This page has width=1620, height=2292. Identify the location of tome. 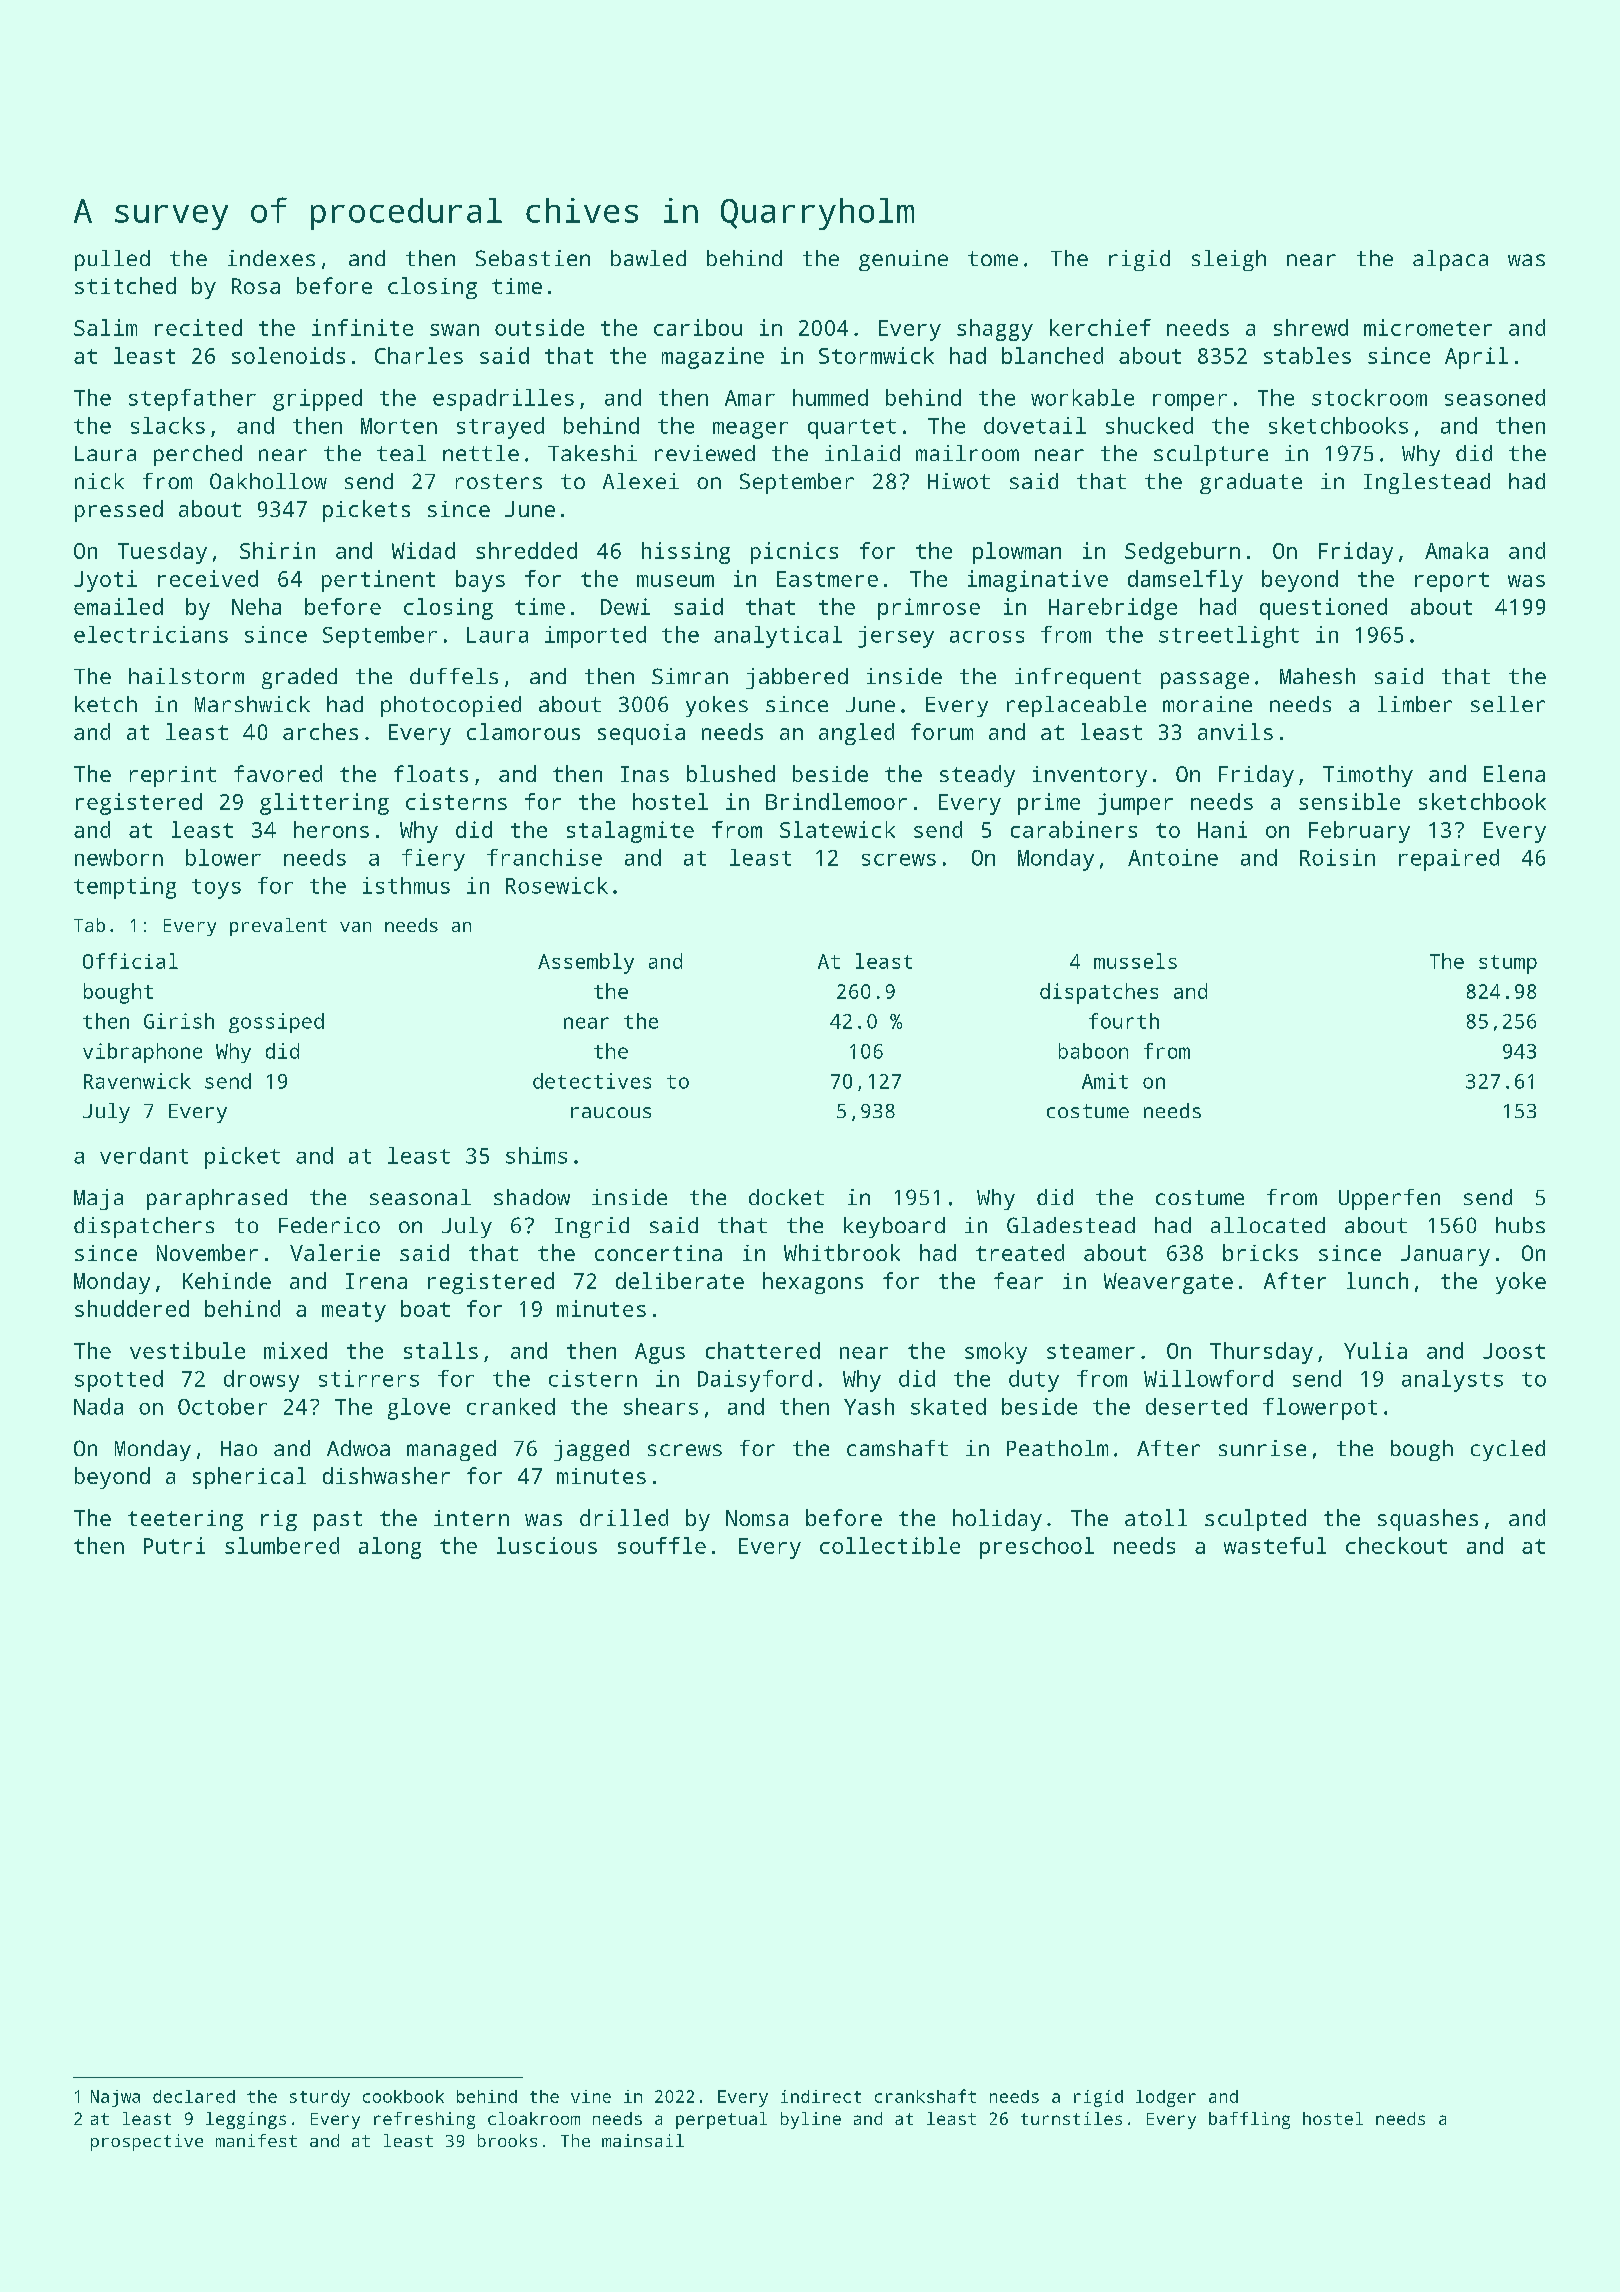
(993, 258).
